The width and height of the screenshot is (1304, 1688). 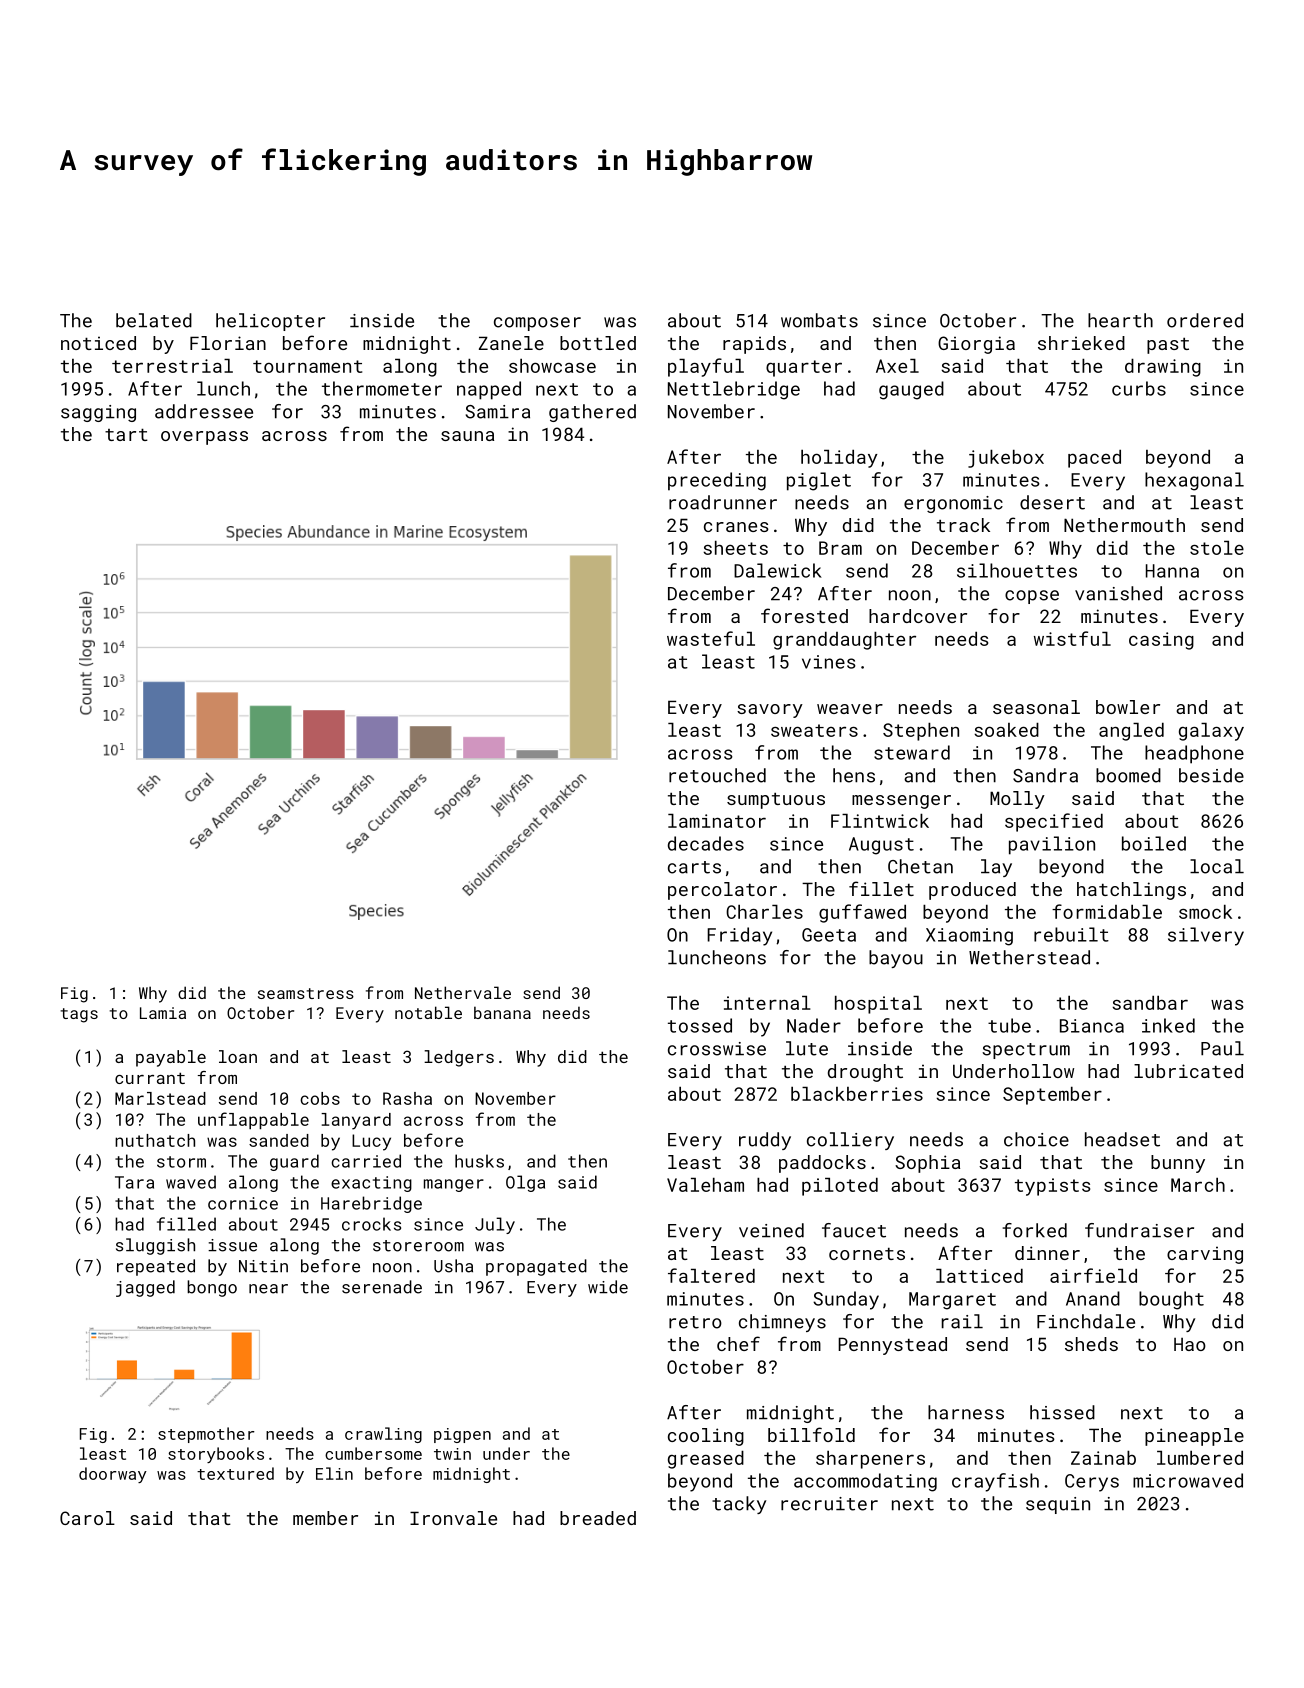 What do you see at coordinates (598, 1518) in the screenshot?
I see `breaded` at bounding box center [598, 1518].
